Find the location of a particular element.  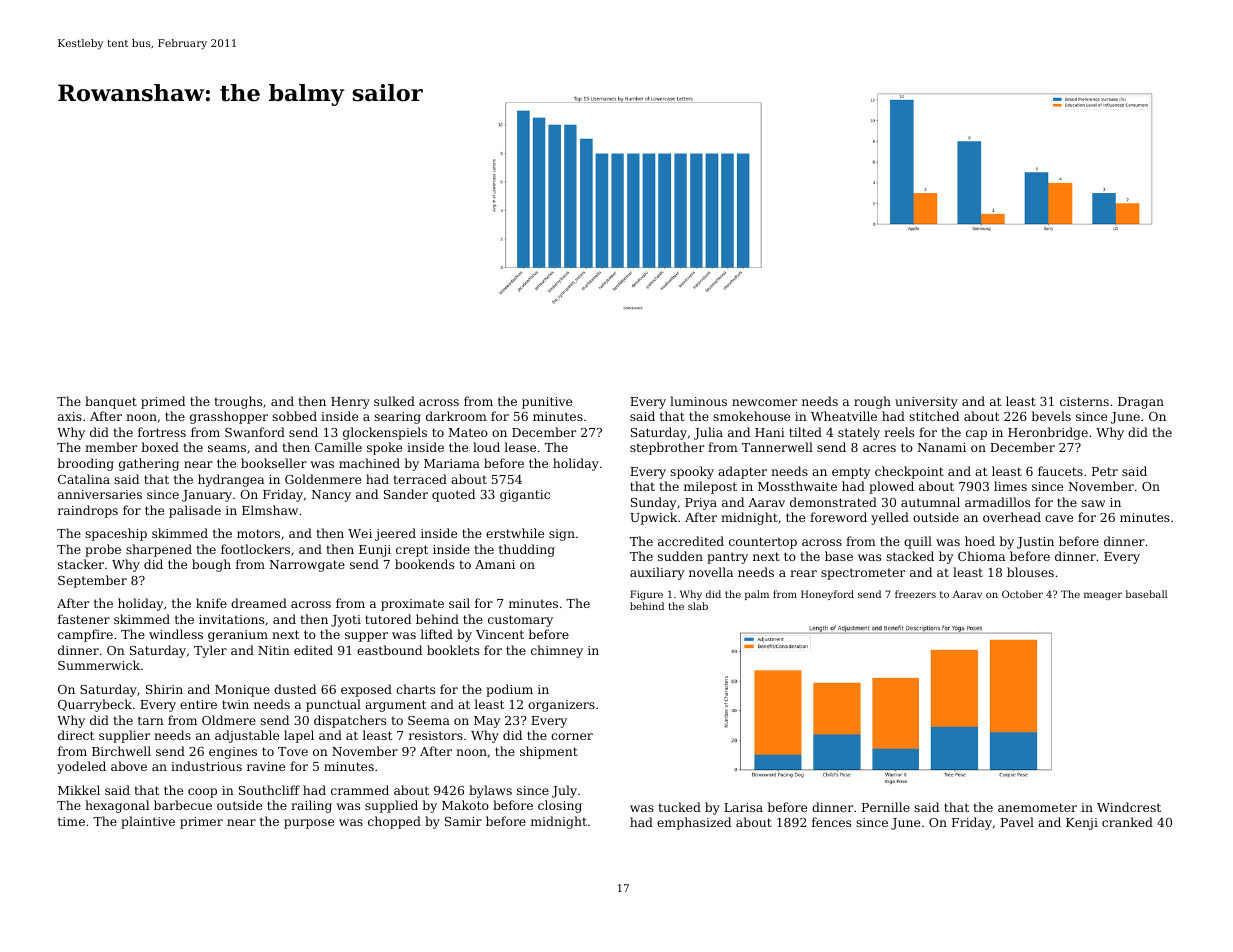

dusted is located at coordinates (295, 689).
